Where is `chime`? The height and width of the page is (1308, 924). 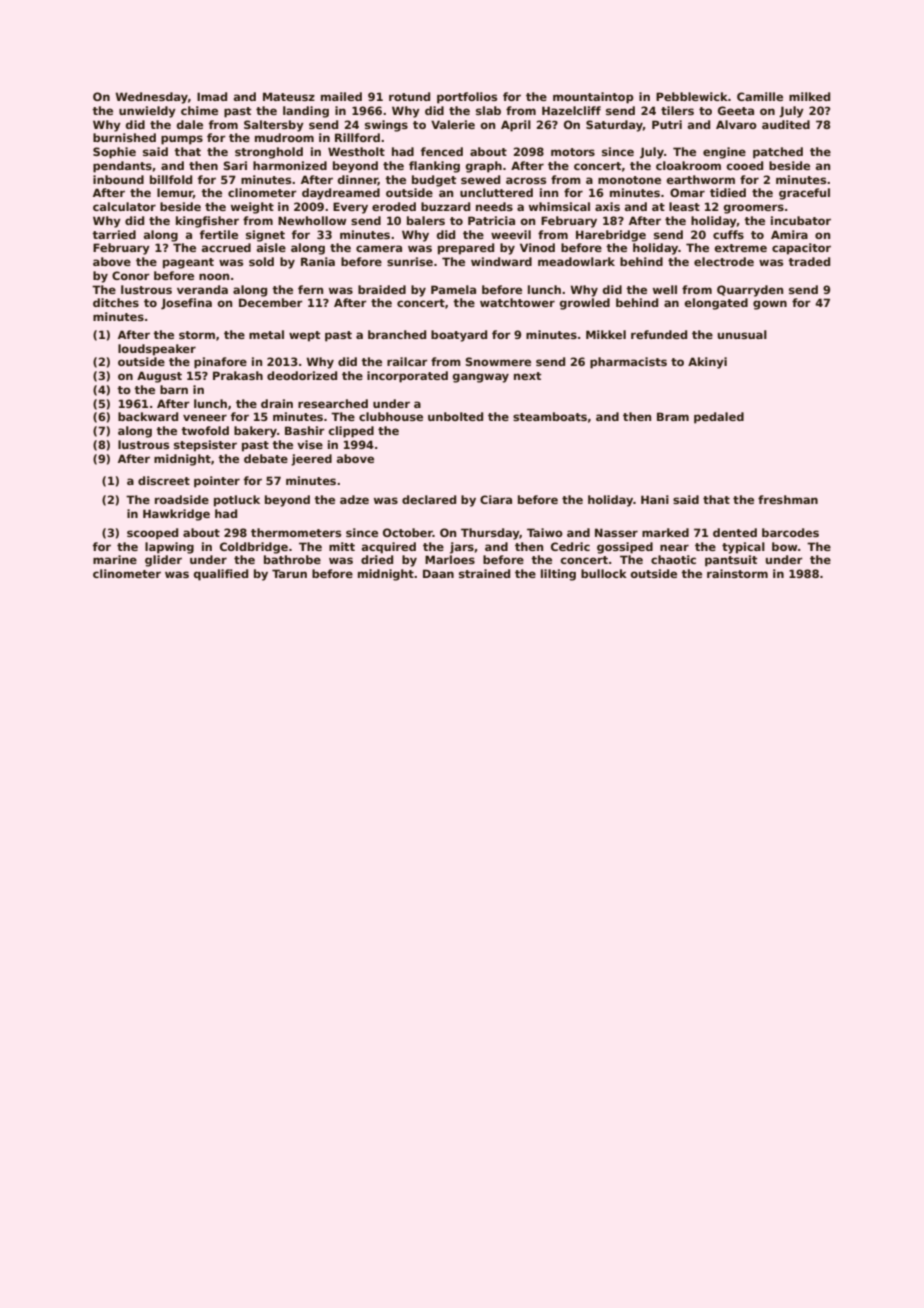
chime is located at coordinates (199, 110).
